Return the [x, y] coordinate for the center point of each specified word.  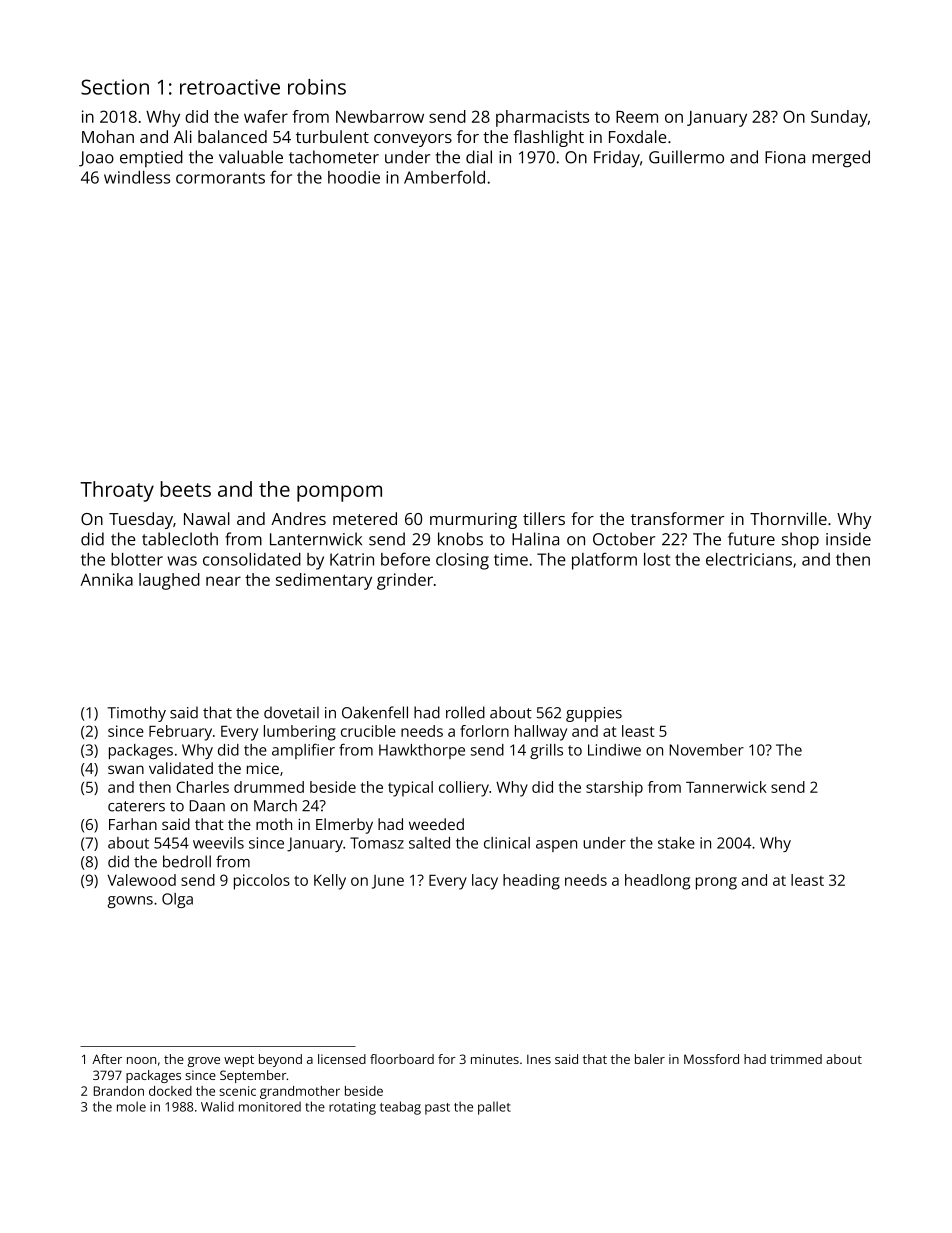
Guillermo [686, 157]
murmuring [473, 521]
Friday [617, 159]
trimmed [796, 1059]
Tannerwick [726, 787]
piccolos [262, 882]
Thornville [788, 518]
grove [203, 1062]
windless [137, 177]
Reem [637, 117]
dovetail [291, 712]
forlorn [484, 731]
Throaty [117, 491]
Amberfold [444, 177]
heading [531, 882]
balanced [232, 136]
